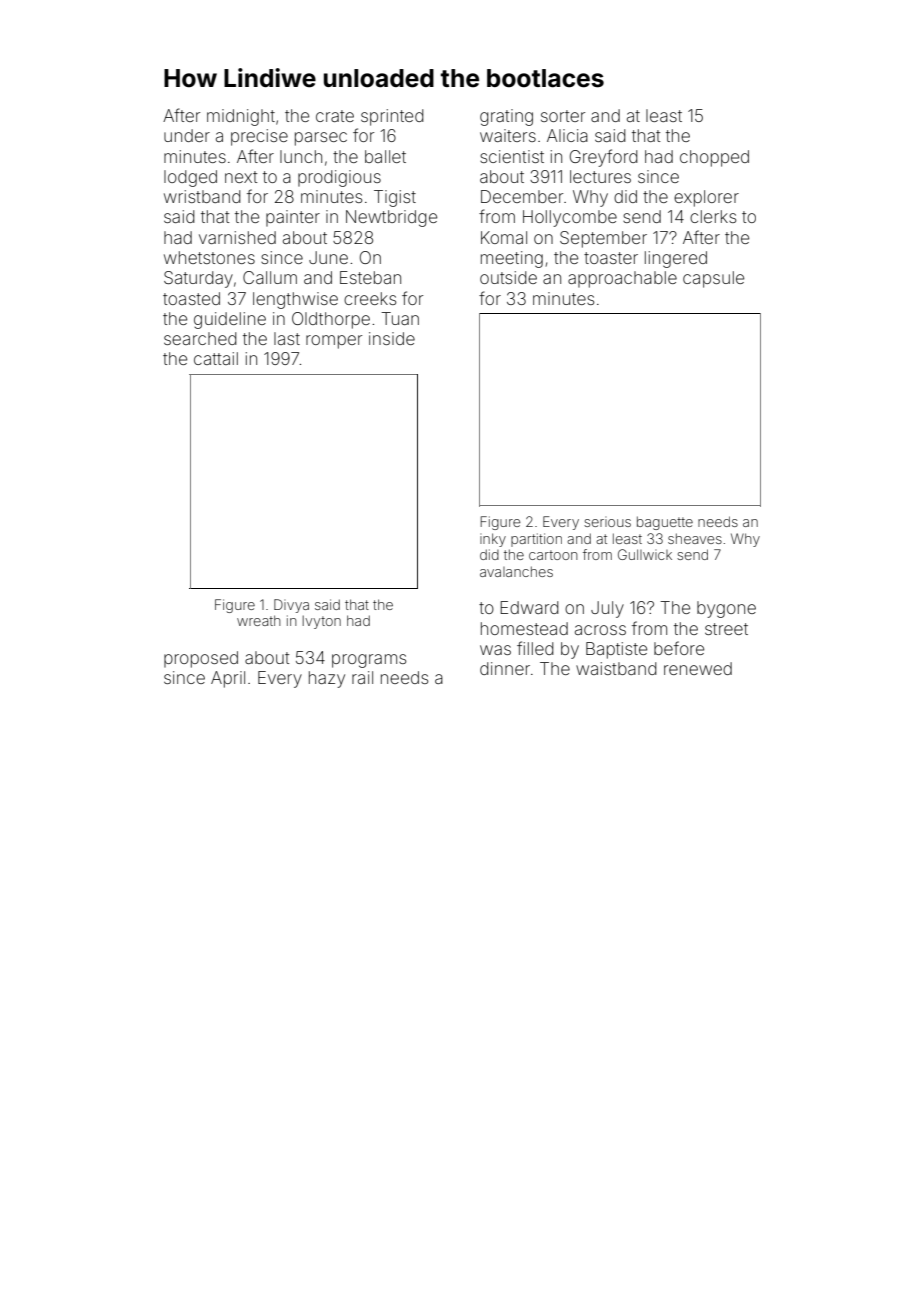  I want to click on next, so click(241, 177).
